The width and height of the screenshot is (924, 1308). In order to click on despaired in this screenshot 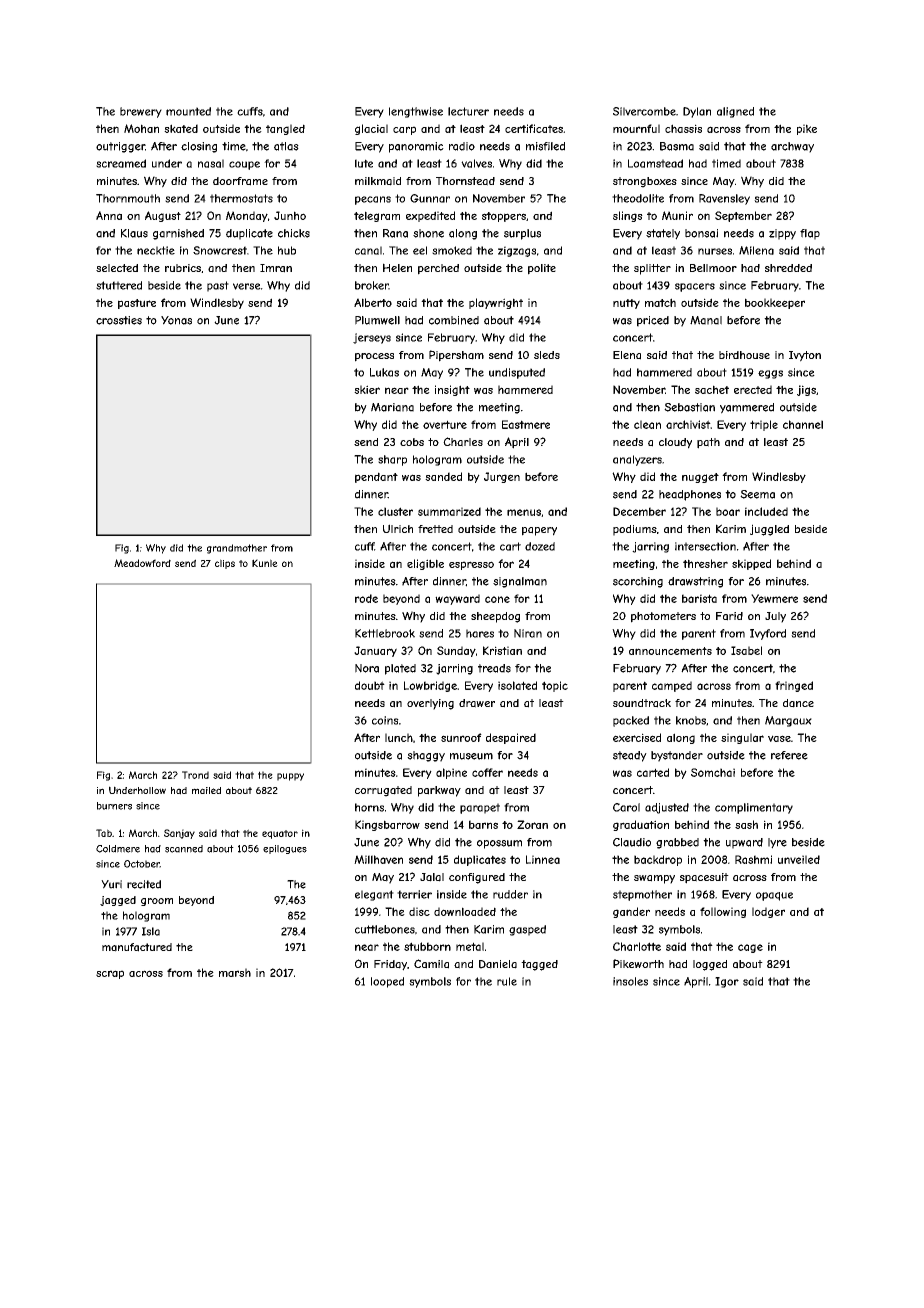, I will do `click(511, 738)`.
